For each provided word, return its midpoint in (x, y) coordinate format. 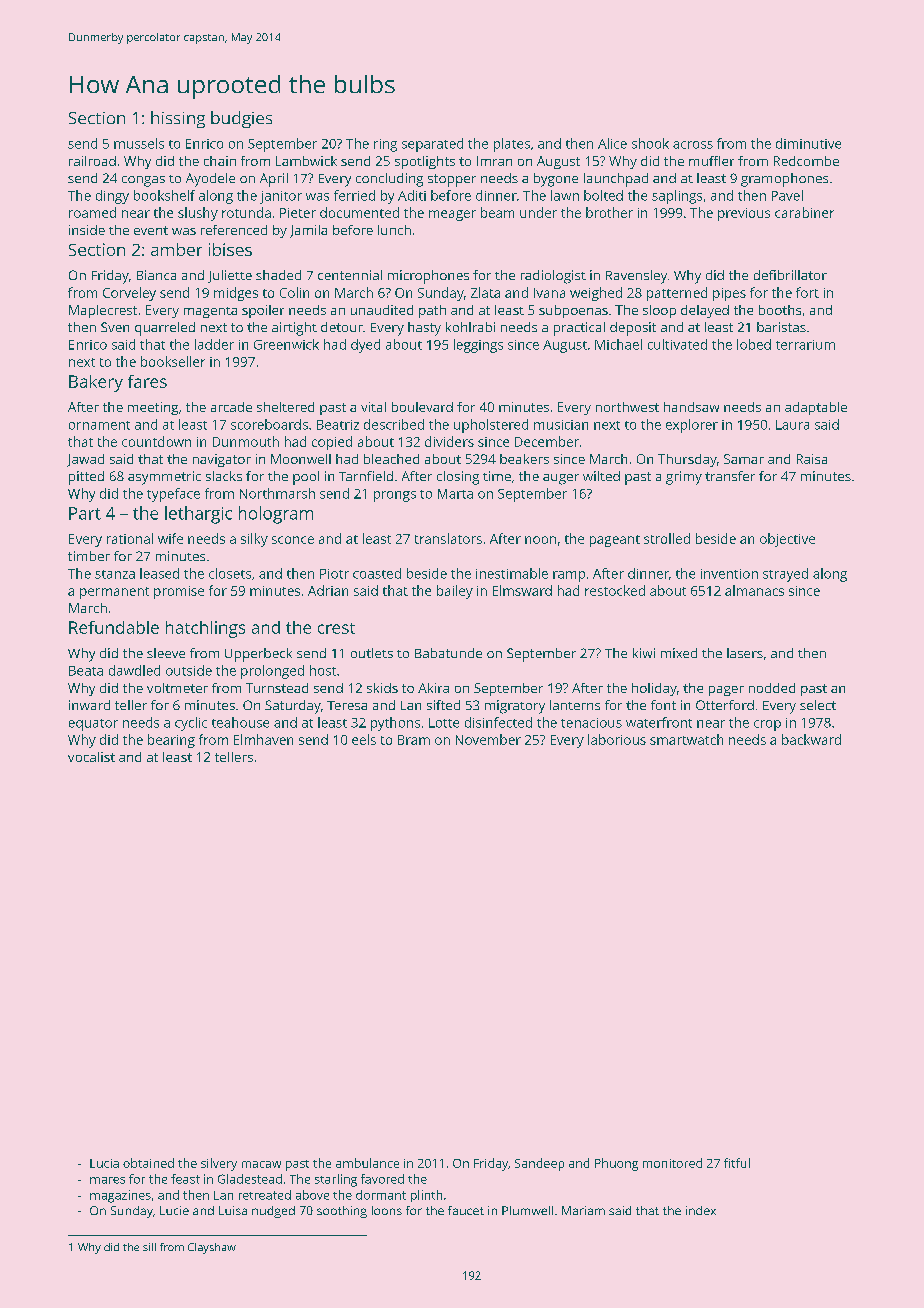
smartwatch (686, 739)
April (274, 180)
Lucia (104, 1163)
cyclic (191, 724)
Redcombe (806, 161)
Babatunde (448, 653)
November (488, 739)
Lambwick (306, 161)
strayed (785, 575)
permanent (114, 593)
